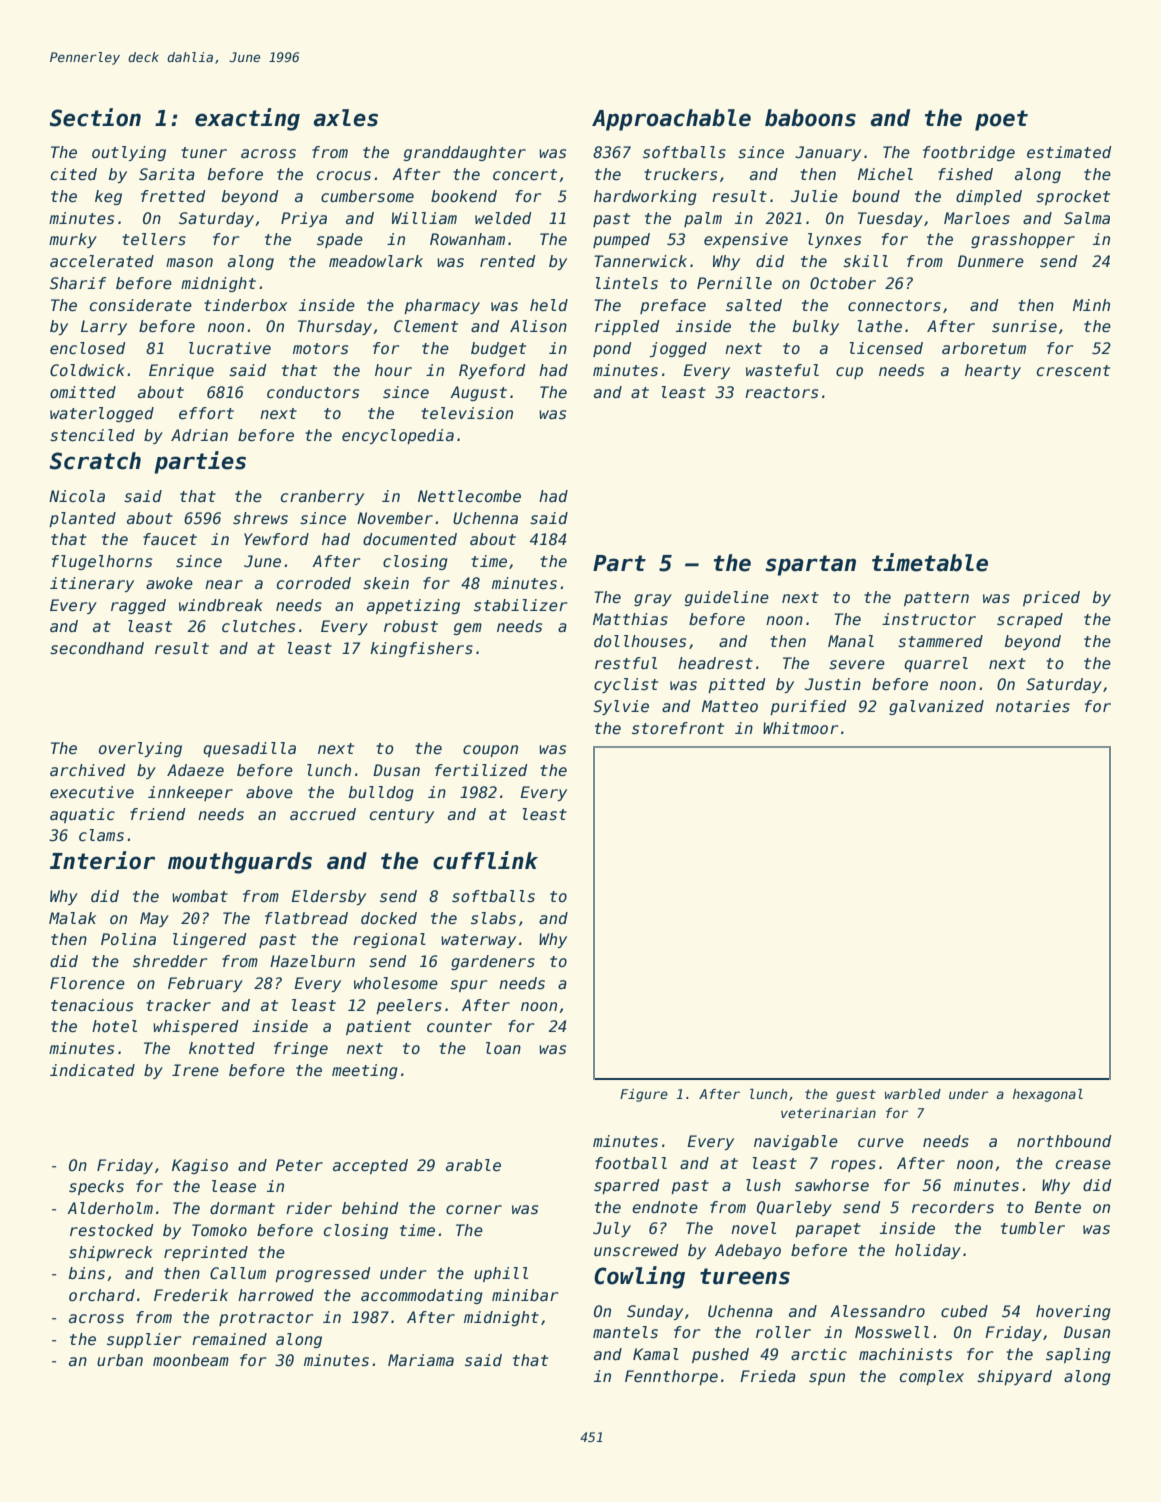 The width and height of the screenshot is (1161, 1502). What do you see at coordinates (810, 118) in the screenshot?
I see `baboons` at bounding box center [810, 118].
